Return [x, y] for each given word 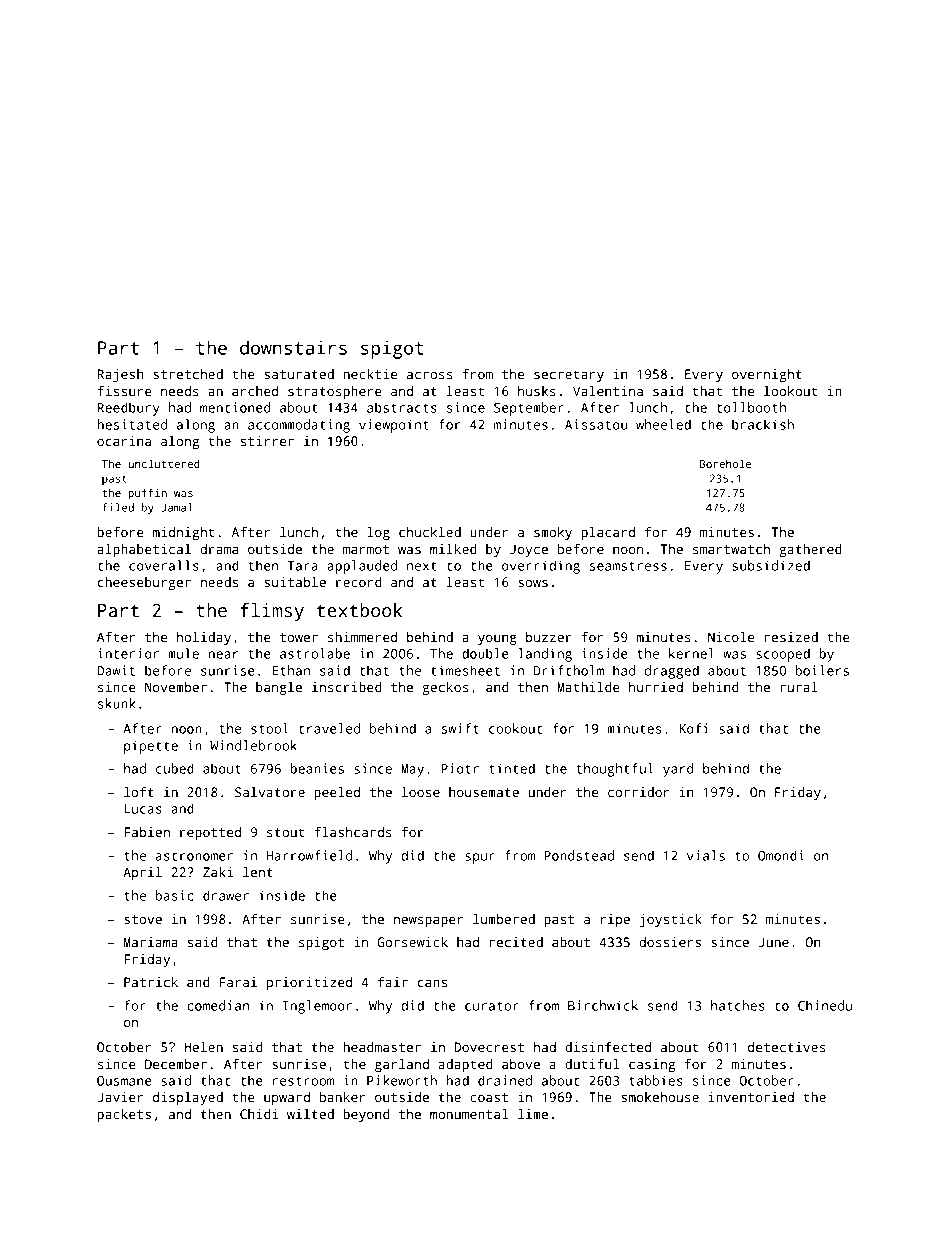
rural [799, 687]
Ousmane [124, 1081]
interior [128, 653]
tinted [512, 768]
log [378, 533]
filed [118, 507]
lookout [791, 391]
